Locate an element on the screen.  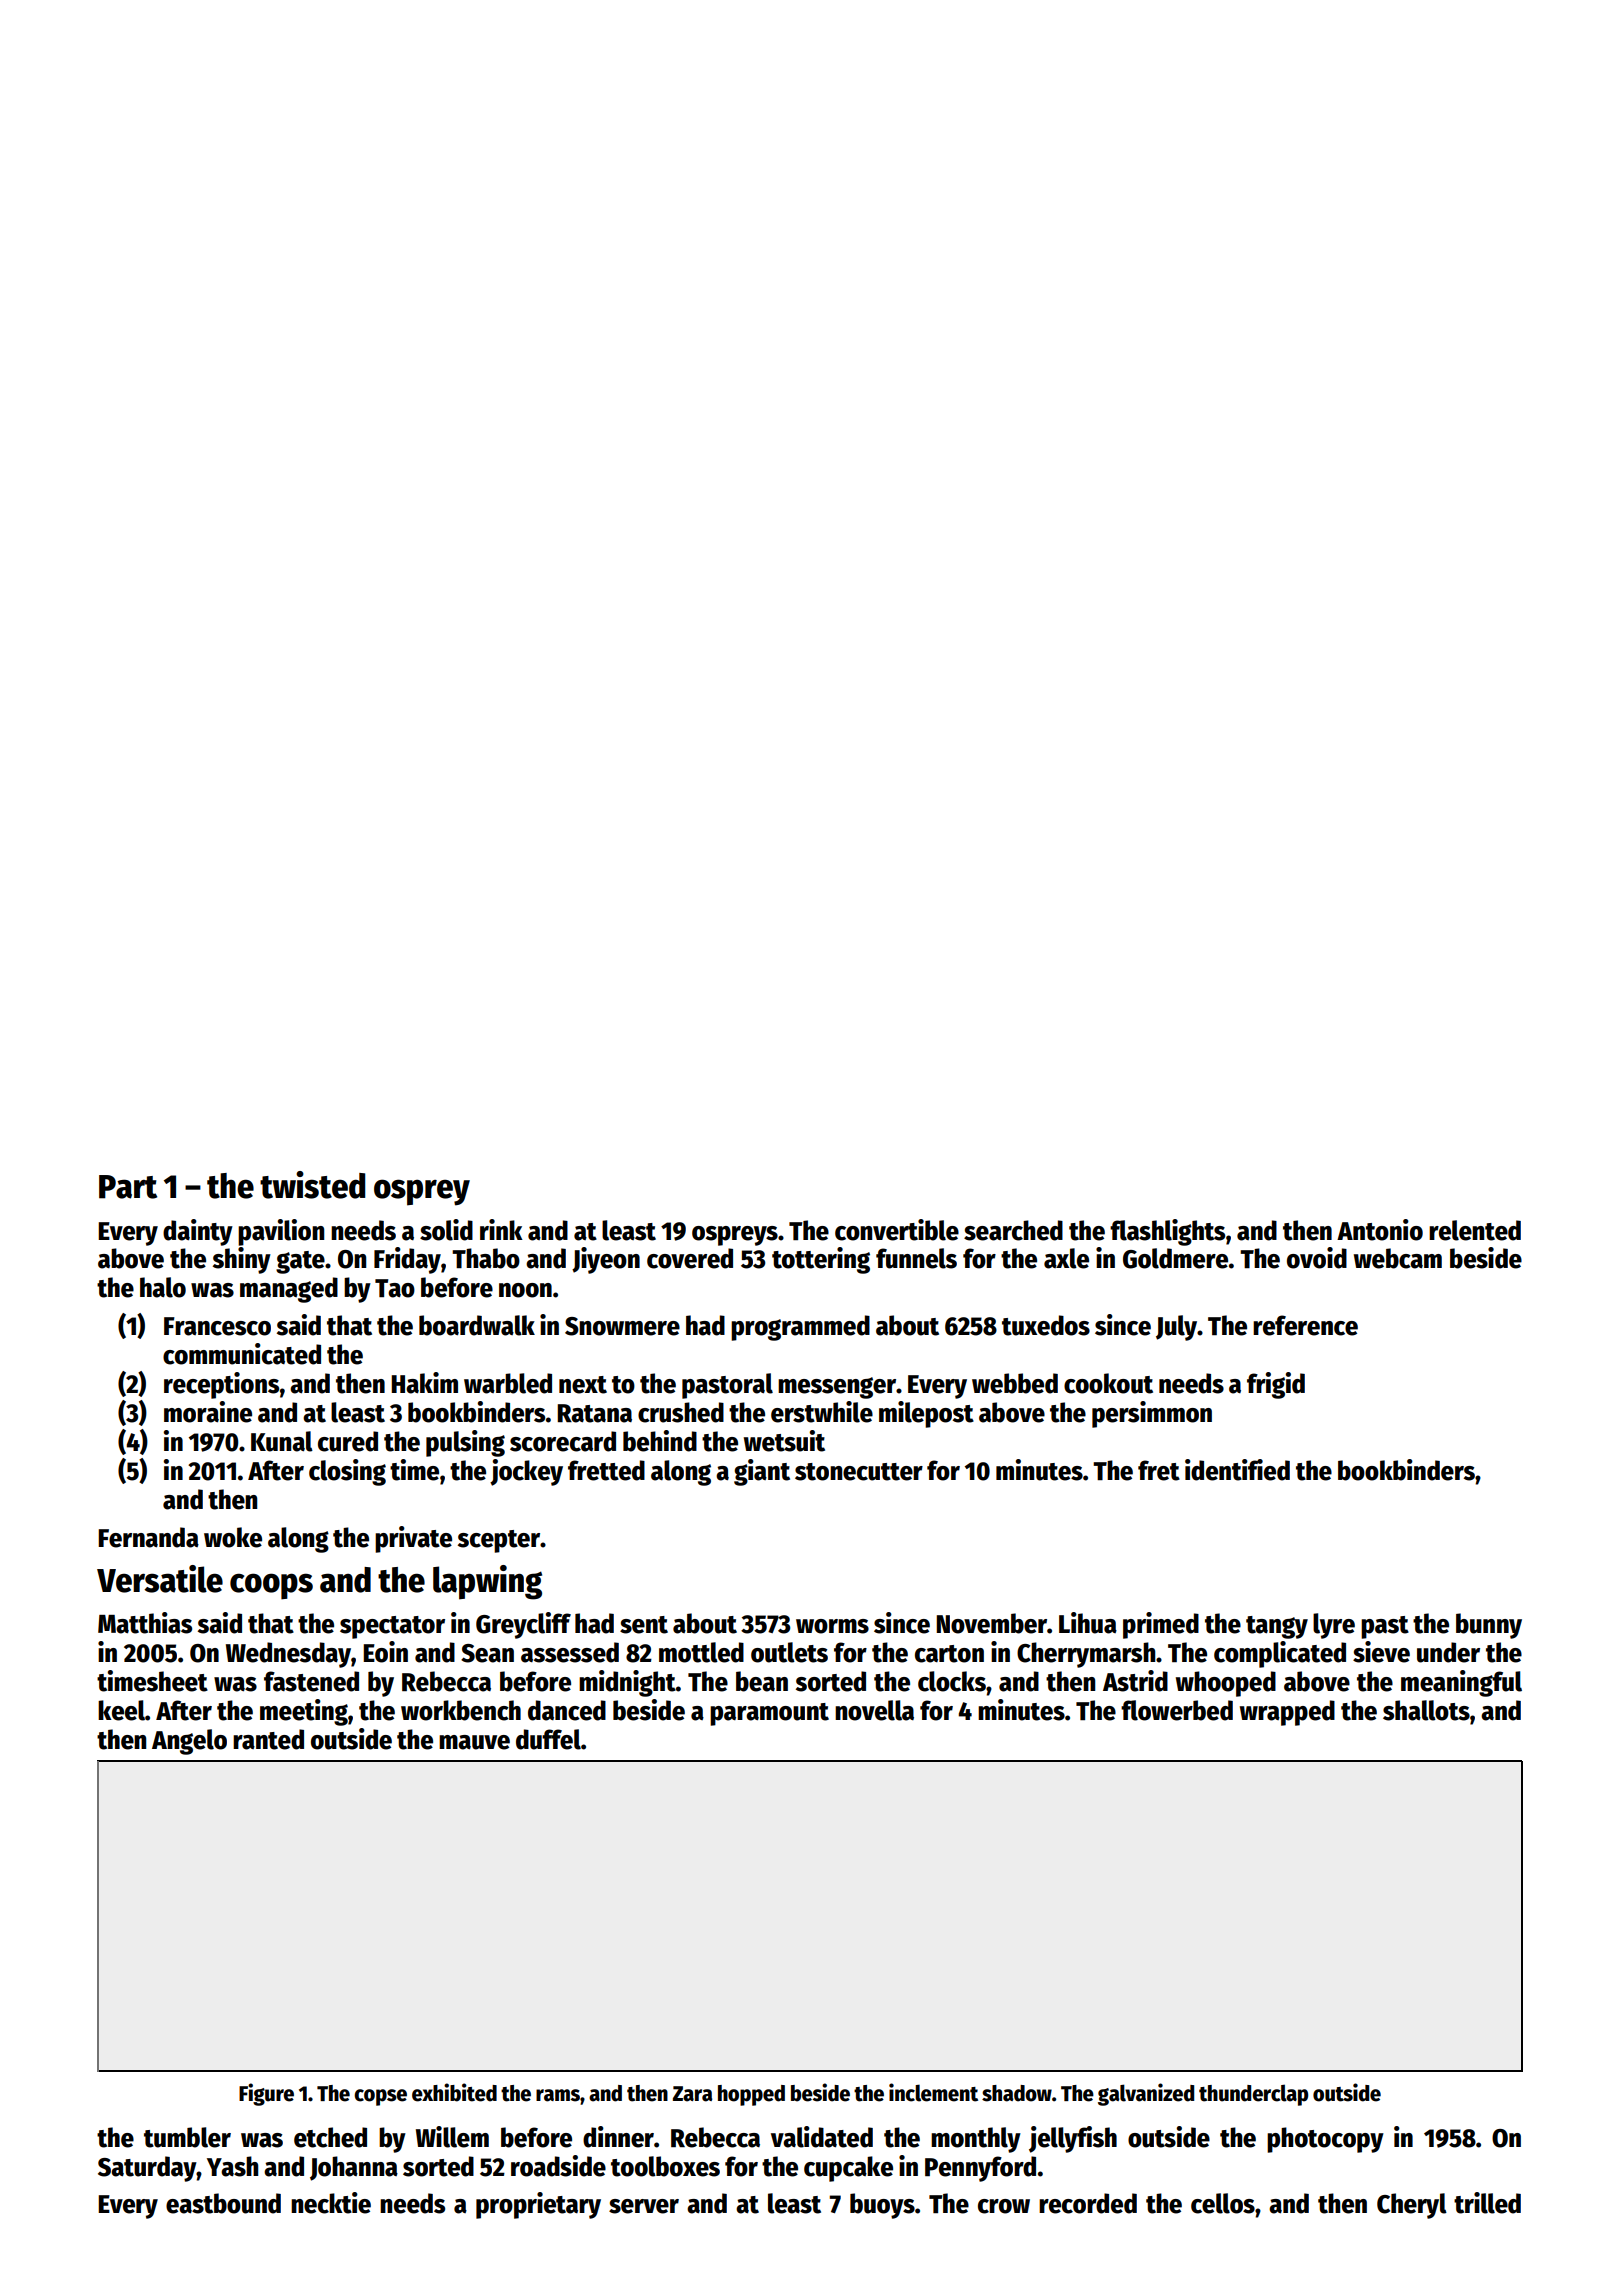
Hakim is located at coordinates (424, 1383).
